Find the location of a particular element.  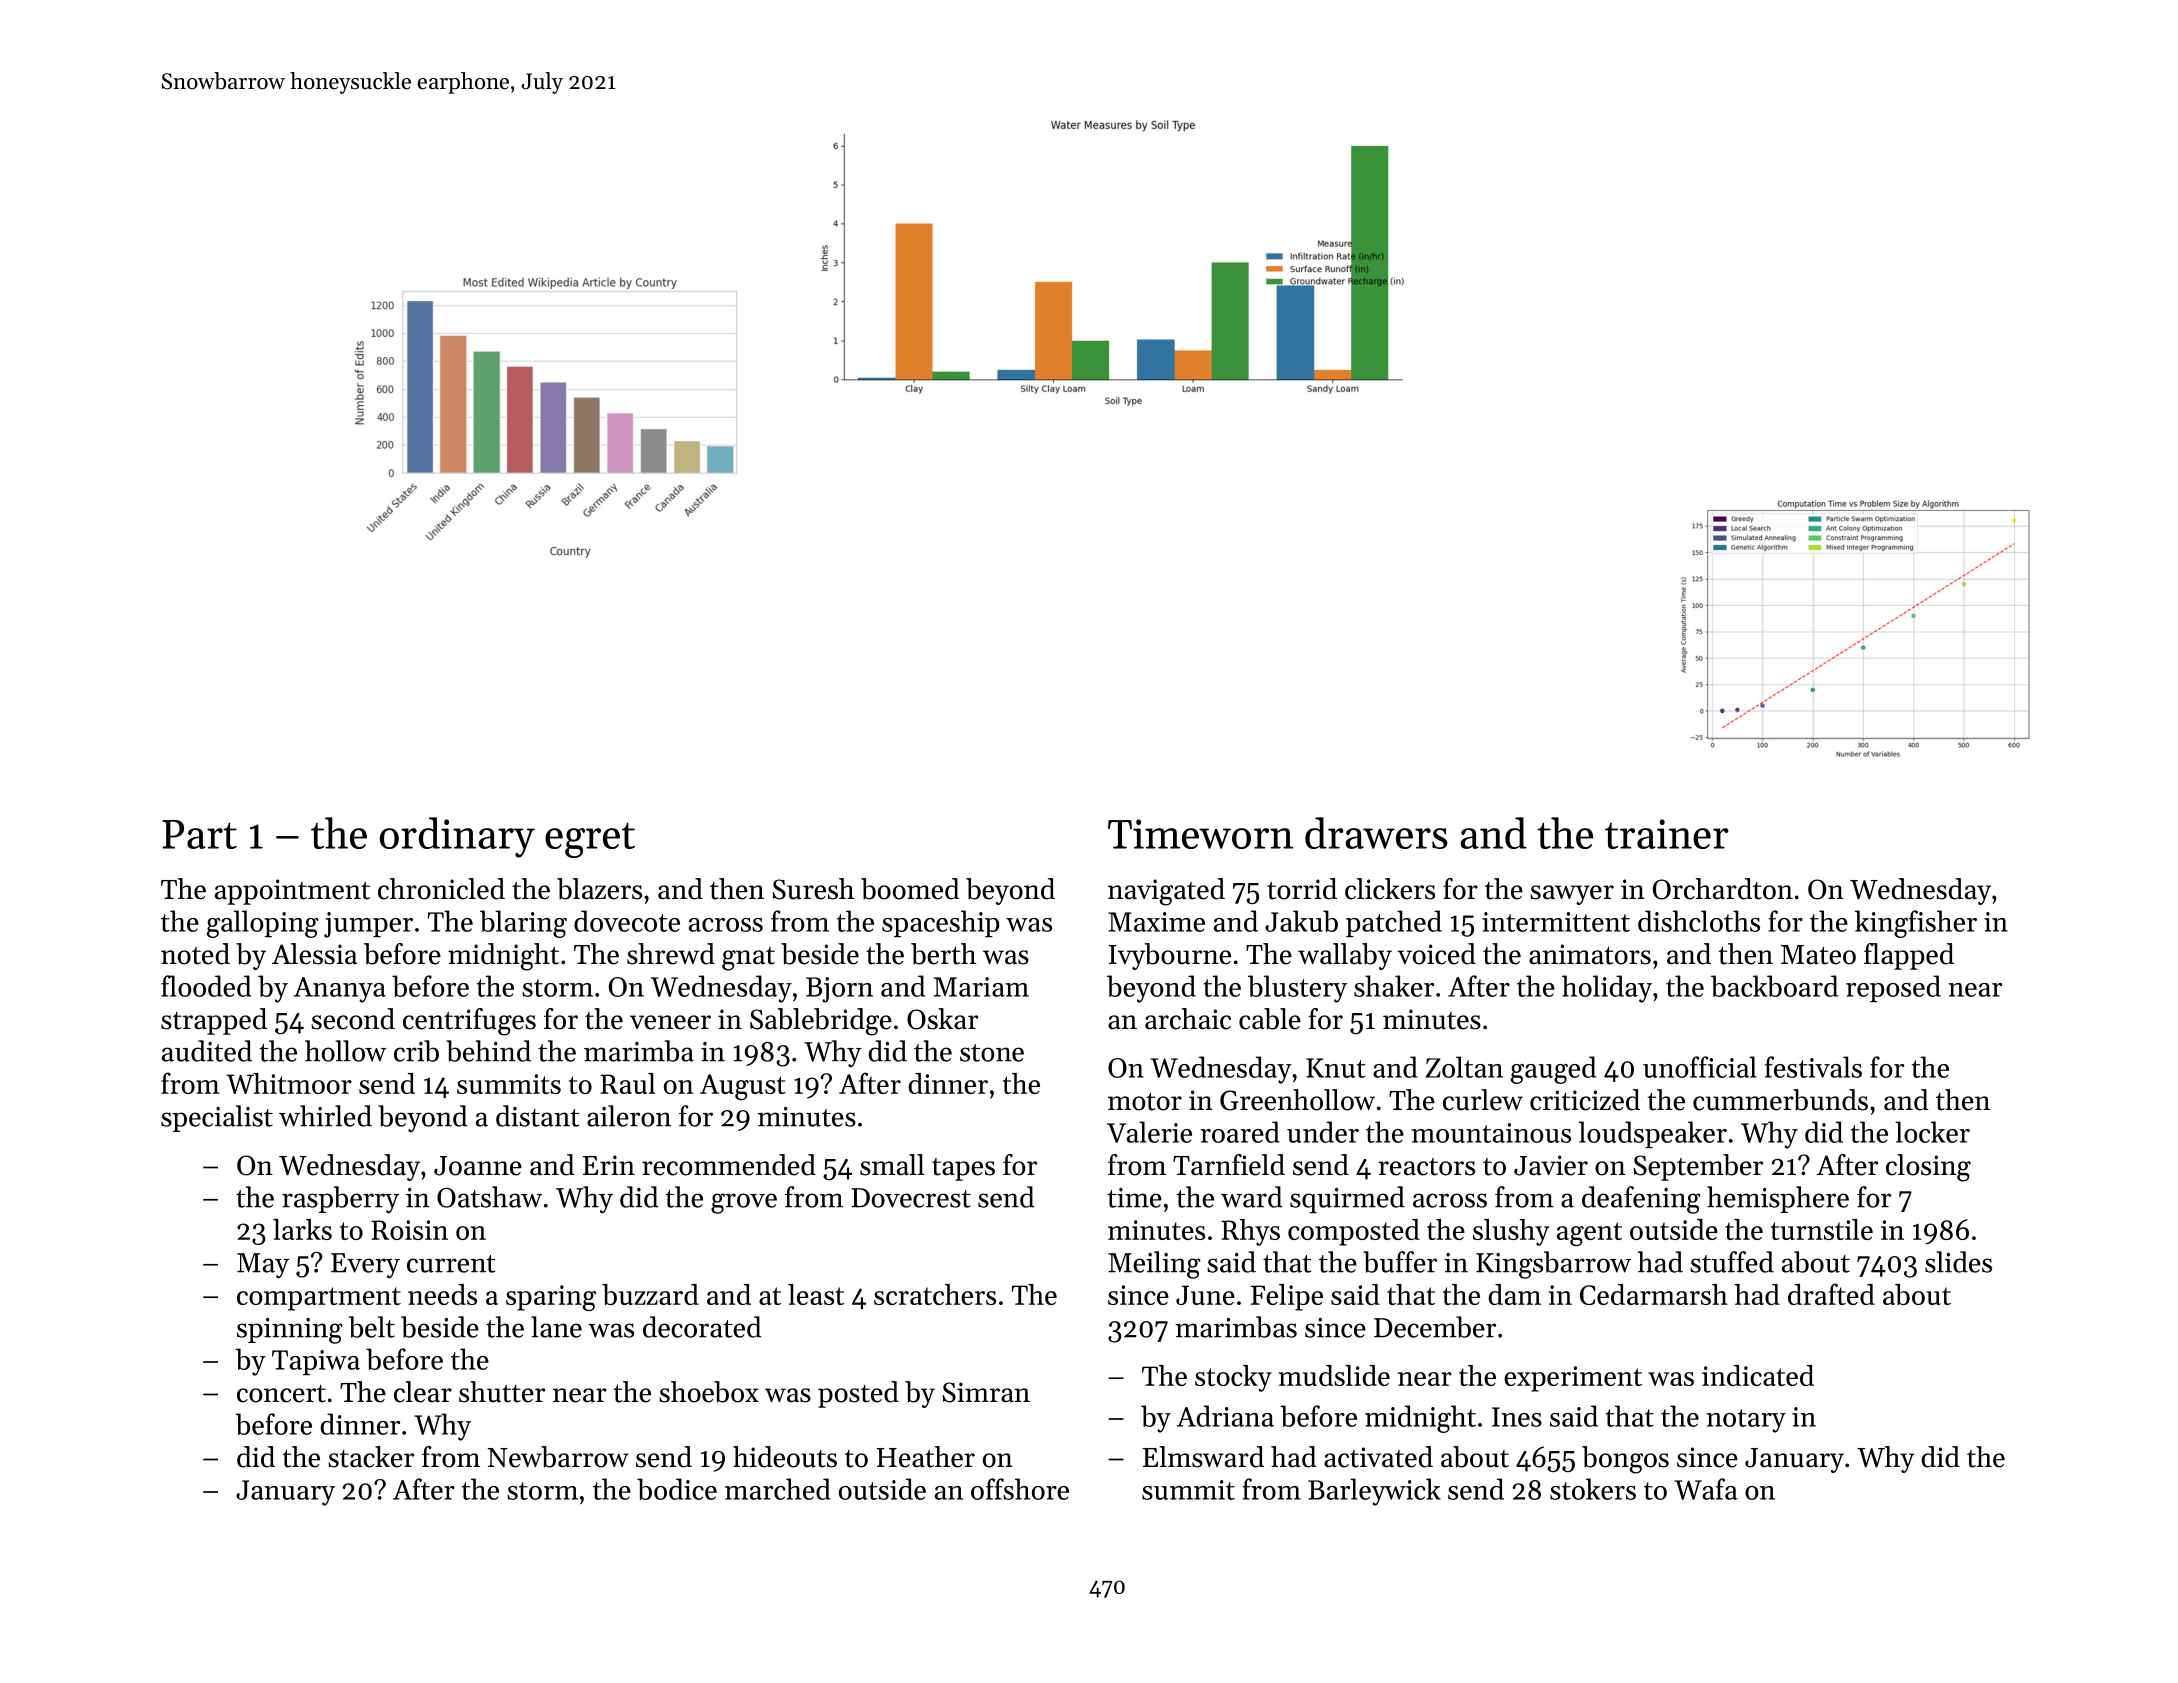

Tarnfield is located at coordinates (1229, 1165).
